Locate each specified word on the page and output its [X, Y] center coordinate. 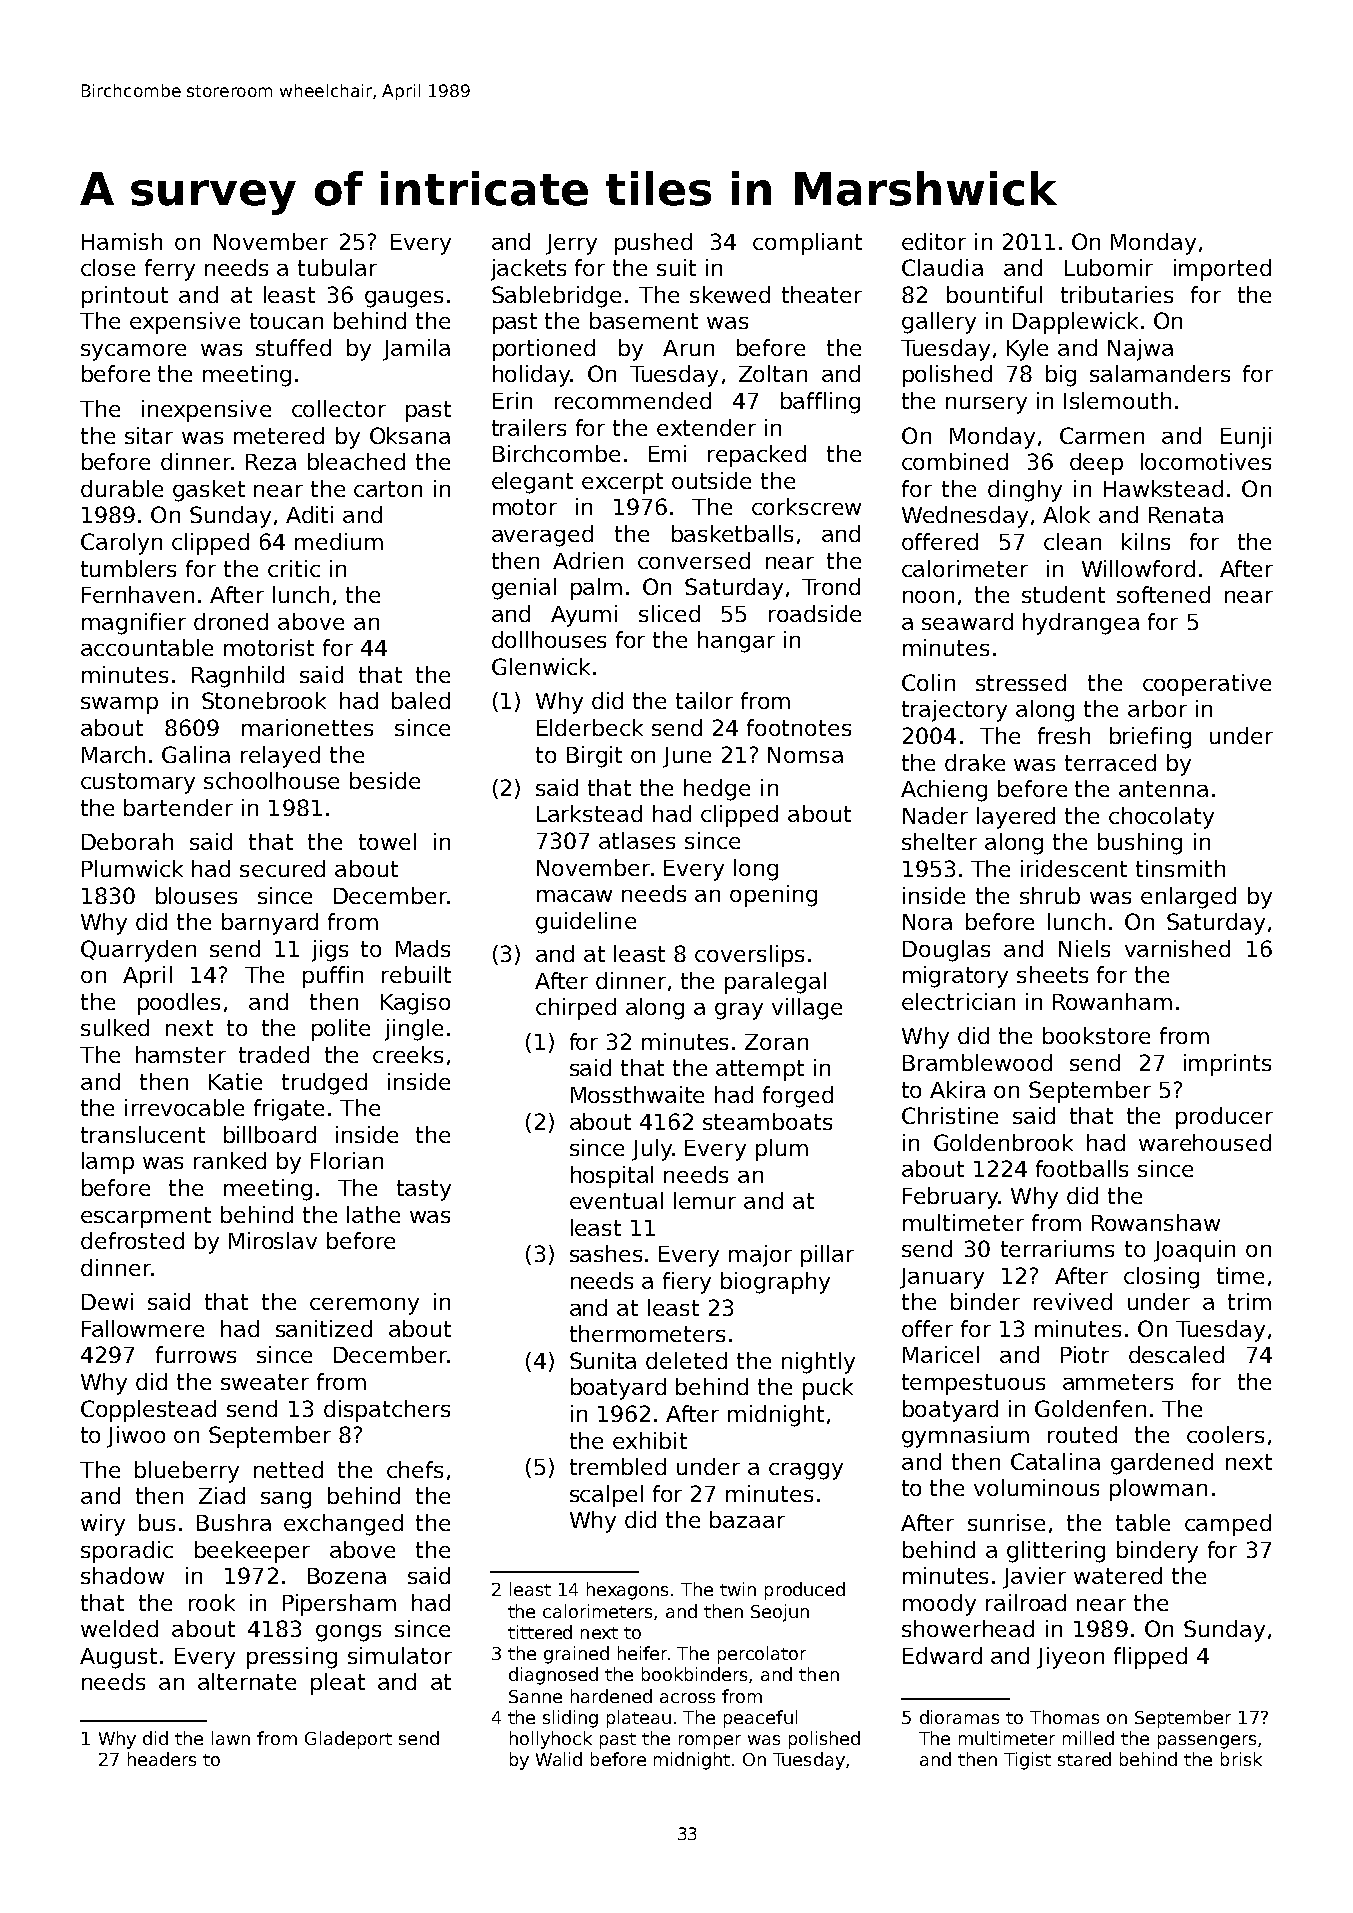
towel [387, 841]
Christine [950, 1115]
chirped [576, 1009]
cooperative [1207, 685]
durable [122, 488]
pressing [292, 1658]
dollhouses [549, 639]
